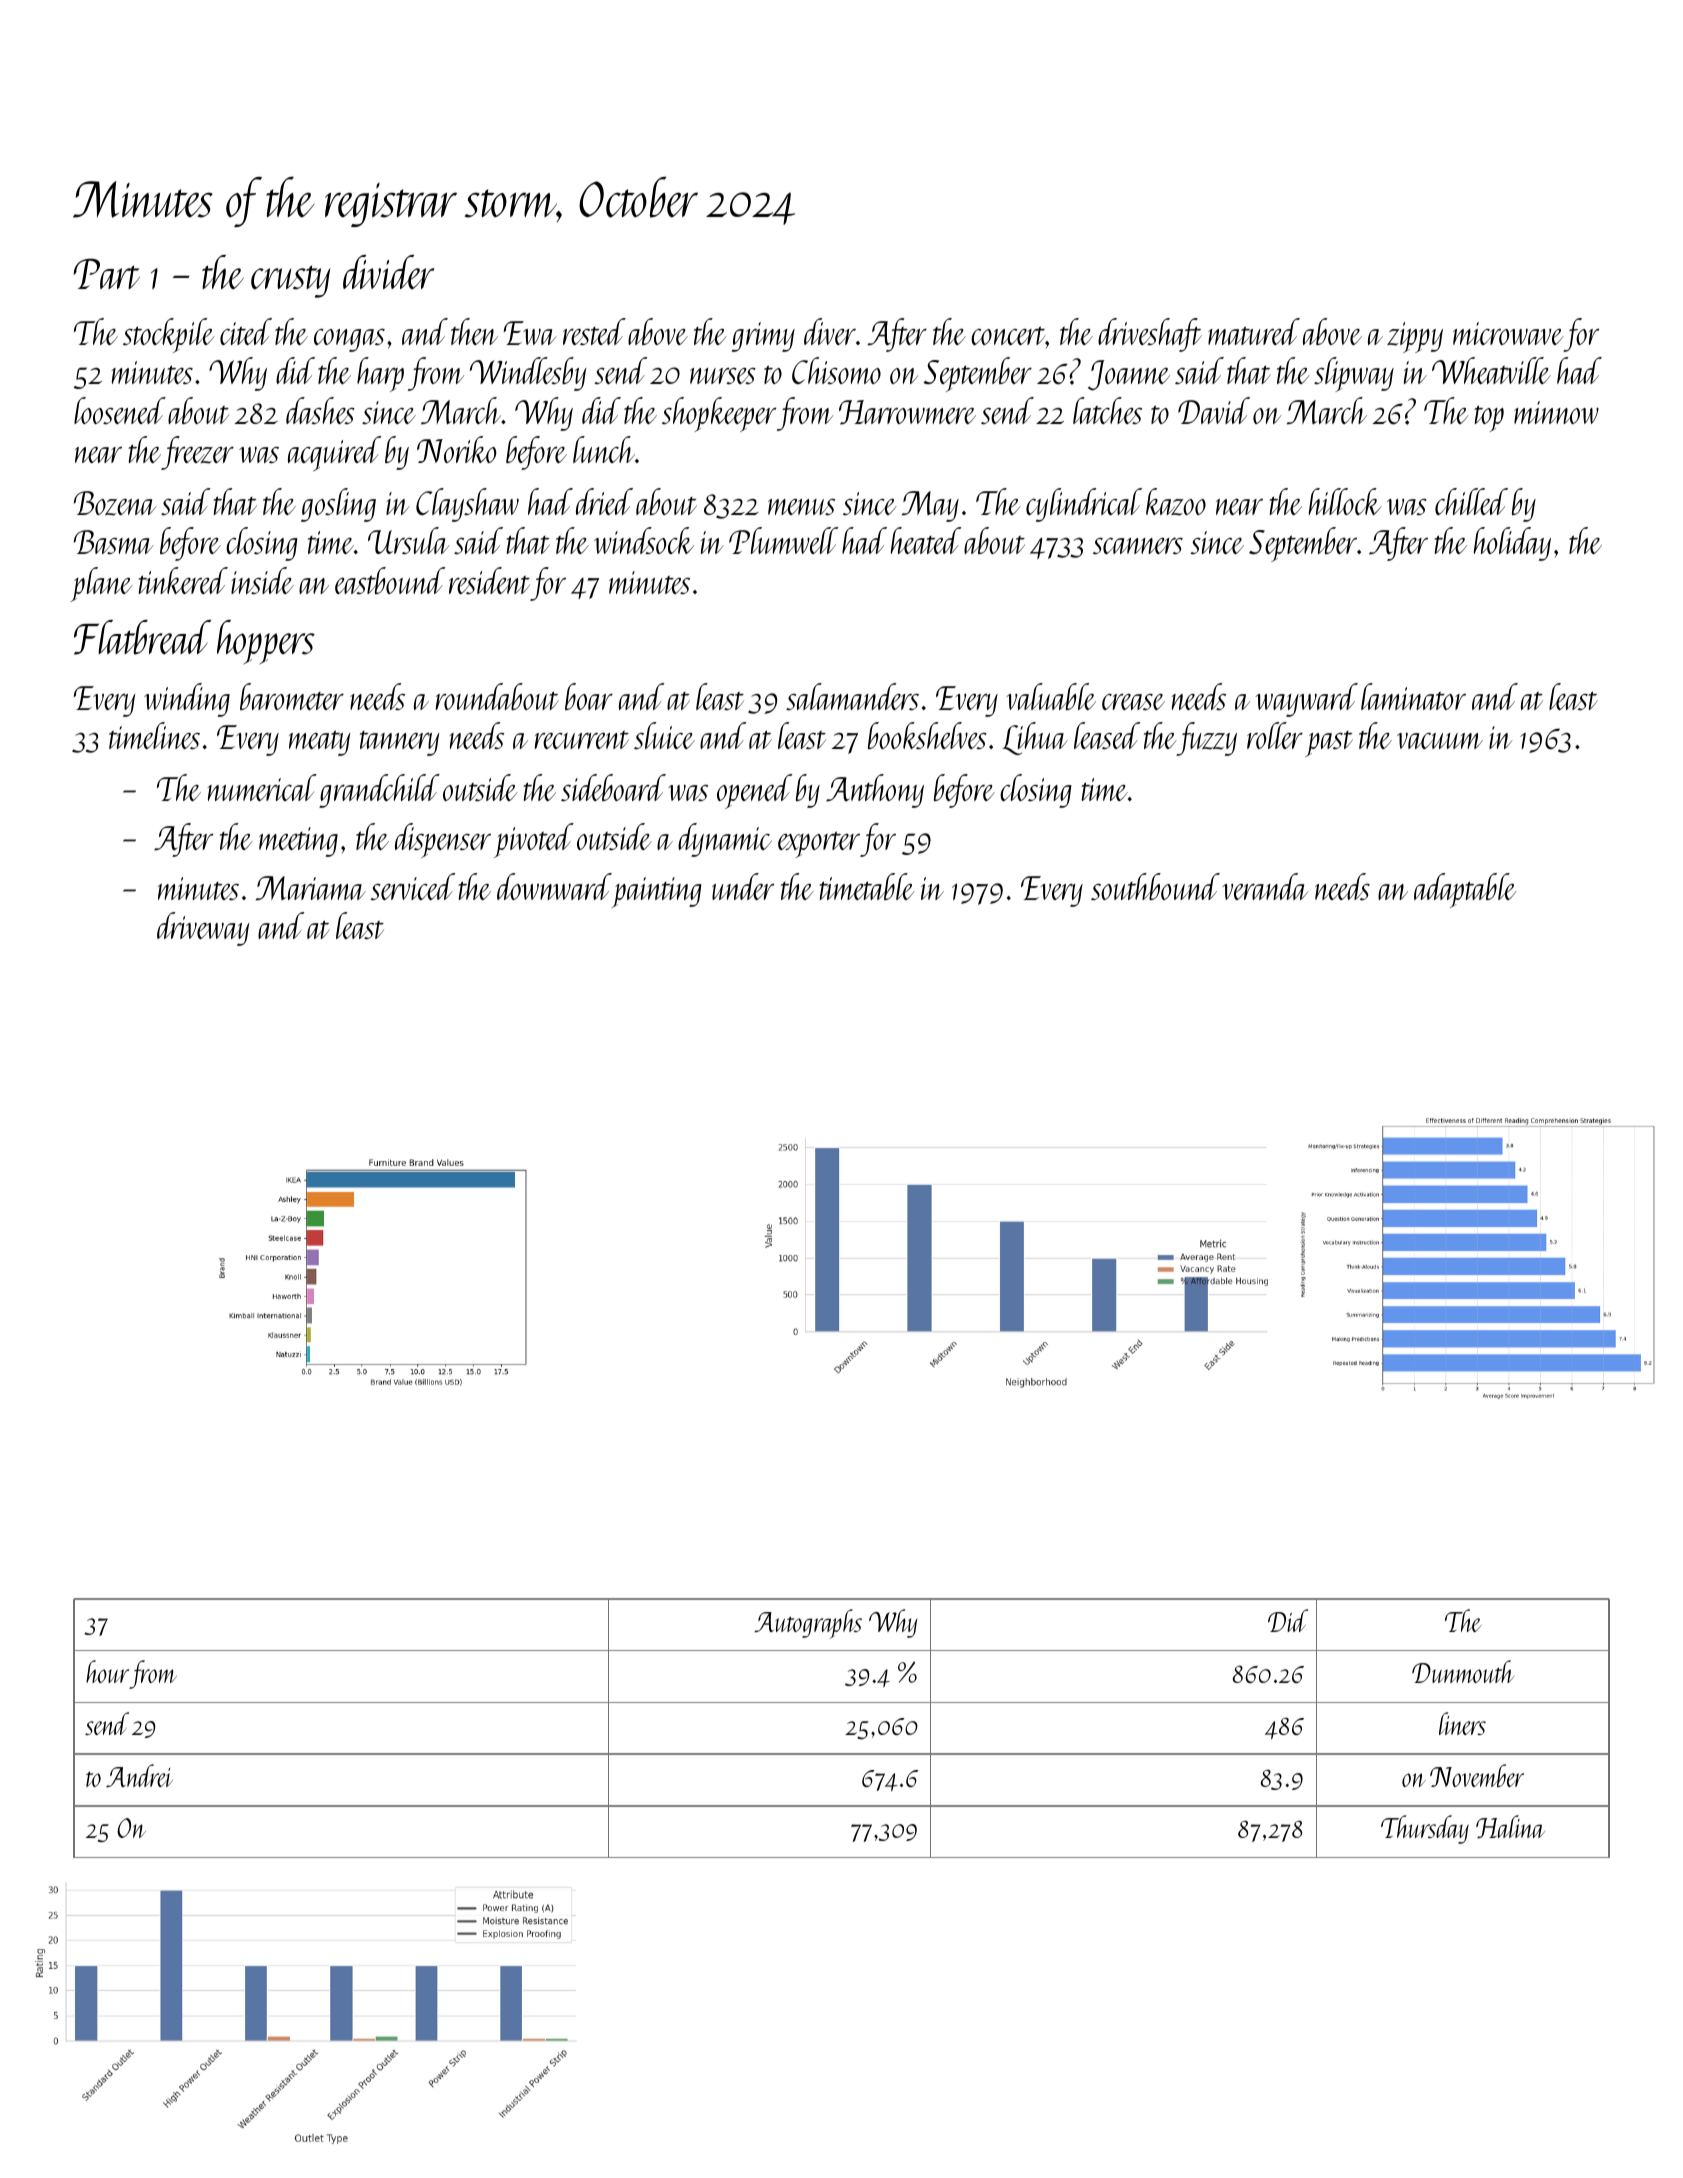 Image resolution: width=1683 pixels, height=2178 pixels. Describe the element at coordinates (1510, 1826) in the document. I see `Halina` at that location.
